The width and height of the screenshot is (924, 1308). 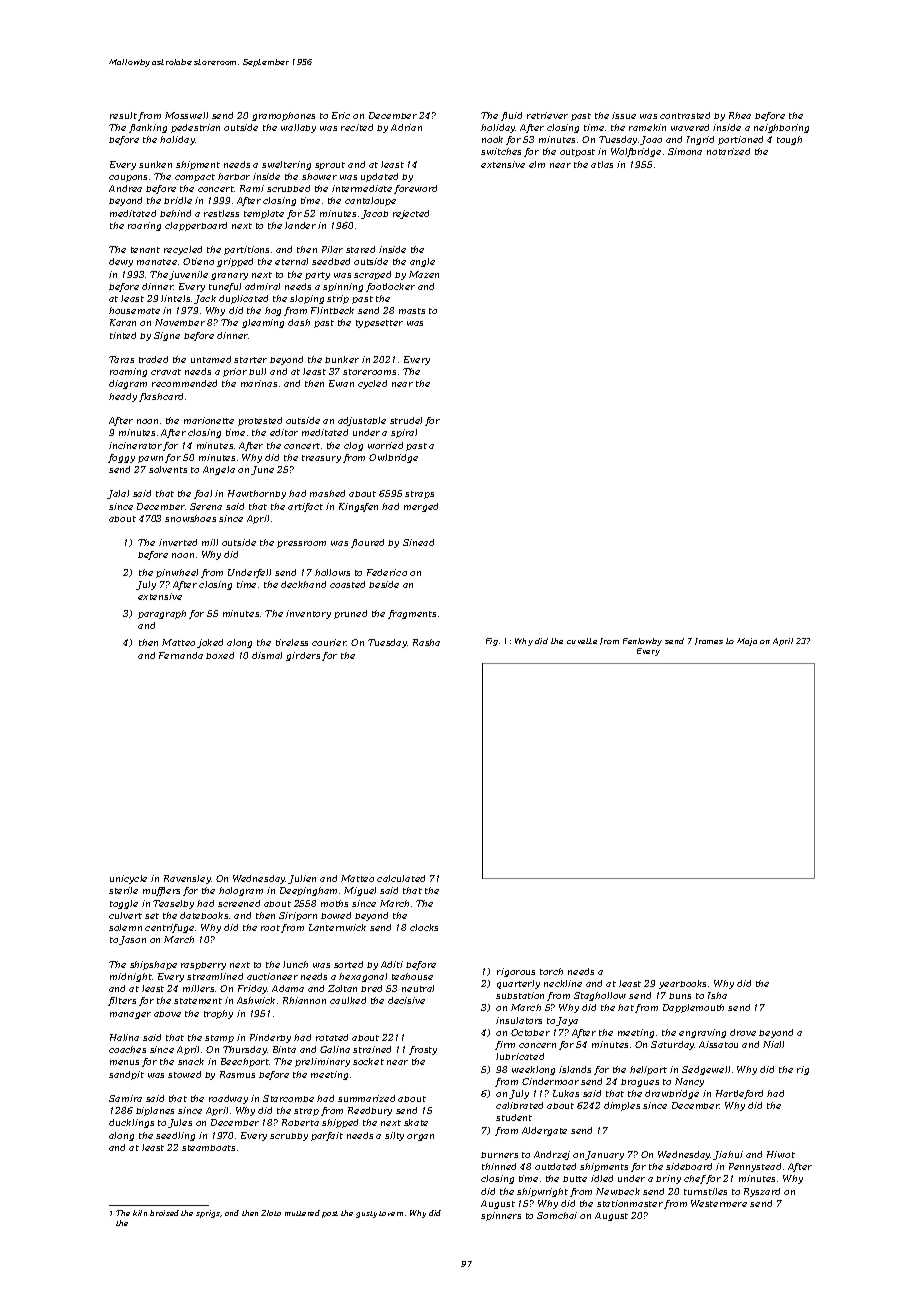 I want to click on calculated, so click(x=401, y=878).
